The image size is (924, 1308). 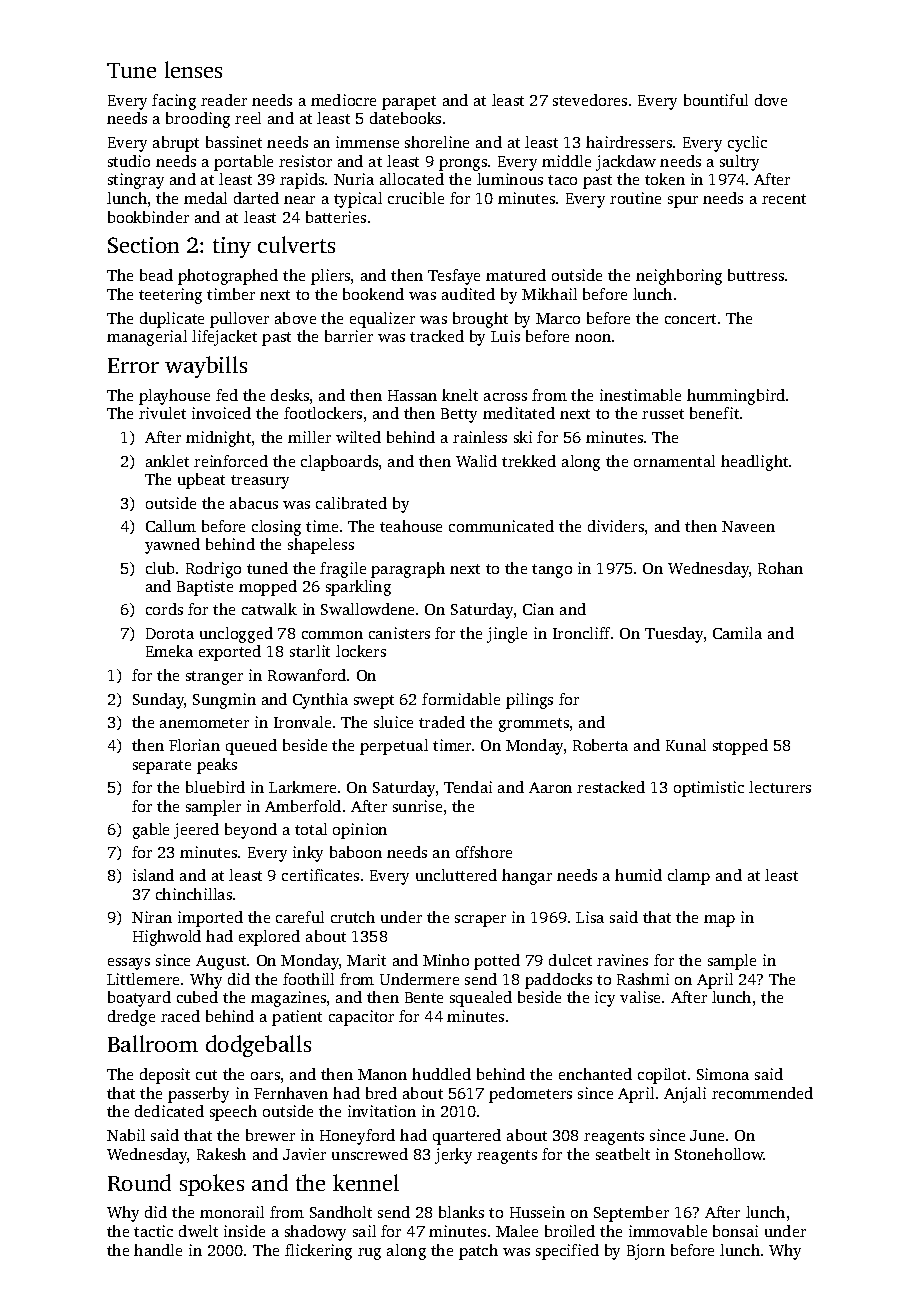 What do you see at coordinates (156, 275) in the page?
I see `bead` at bounding box center [156, 275].
